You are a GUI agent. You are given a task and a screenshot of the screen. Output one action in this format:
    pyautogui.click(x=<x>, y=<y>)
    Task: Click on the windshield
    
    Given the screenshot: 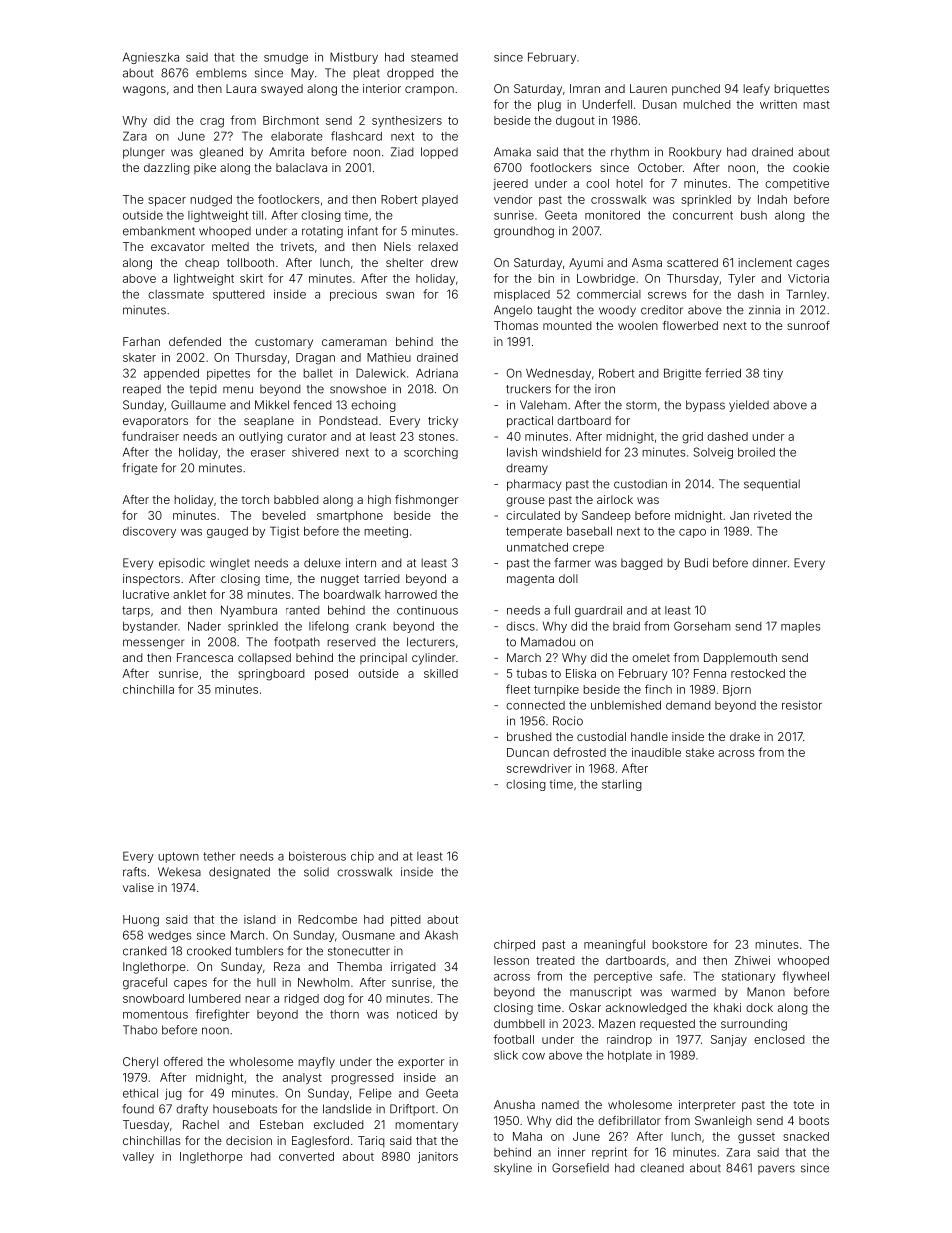 What is the action you would take?
    pyautogui.click(x=571, y=452)
